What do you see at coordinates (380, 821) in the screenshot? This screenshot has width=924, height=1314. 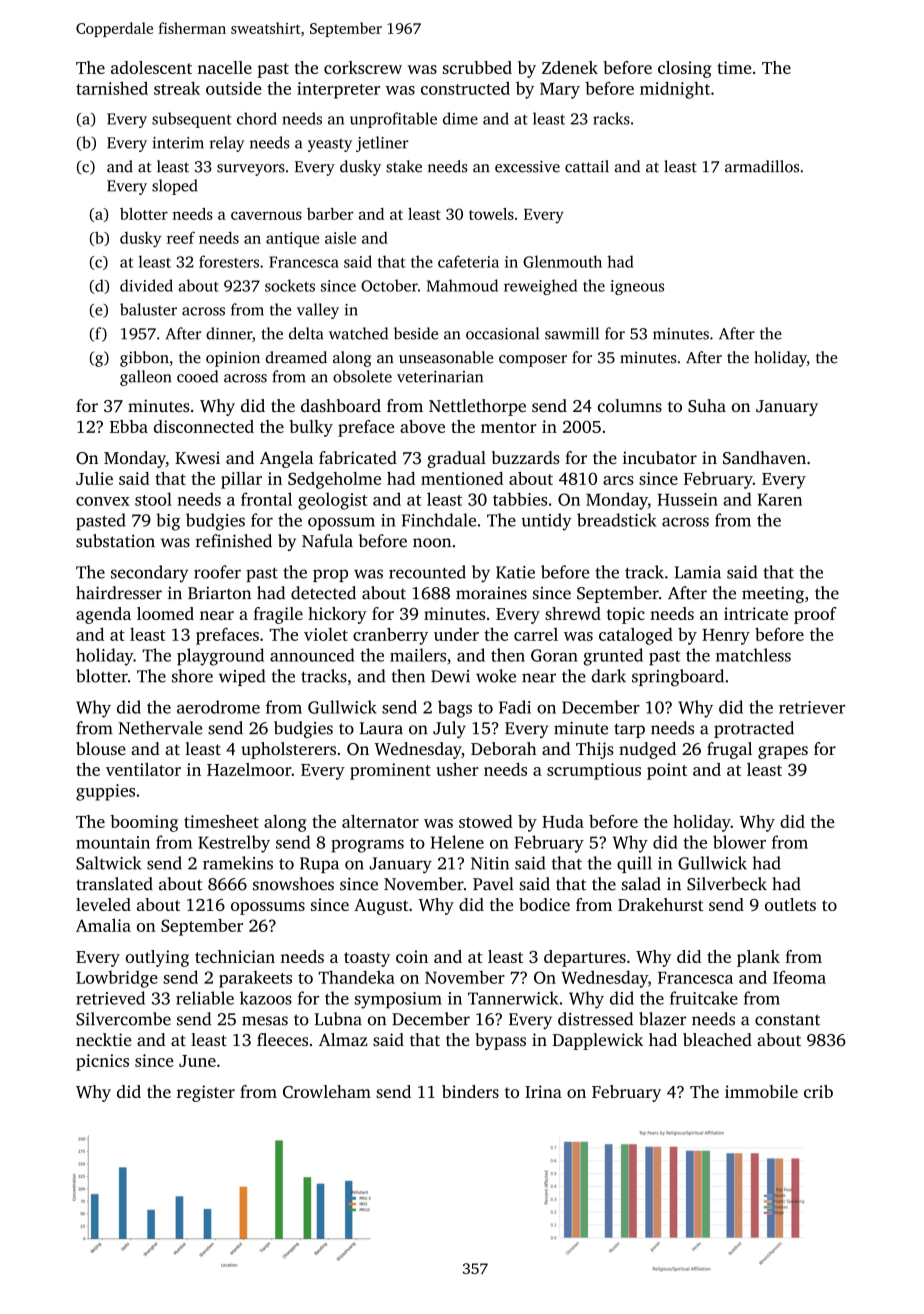 I see `alternator` at bounding box center [380, 821].
